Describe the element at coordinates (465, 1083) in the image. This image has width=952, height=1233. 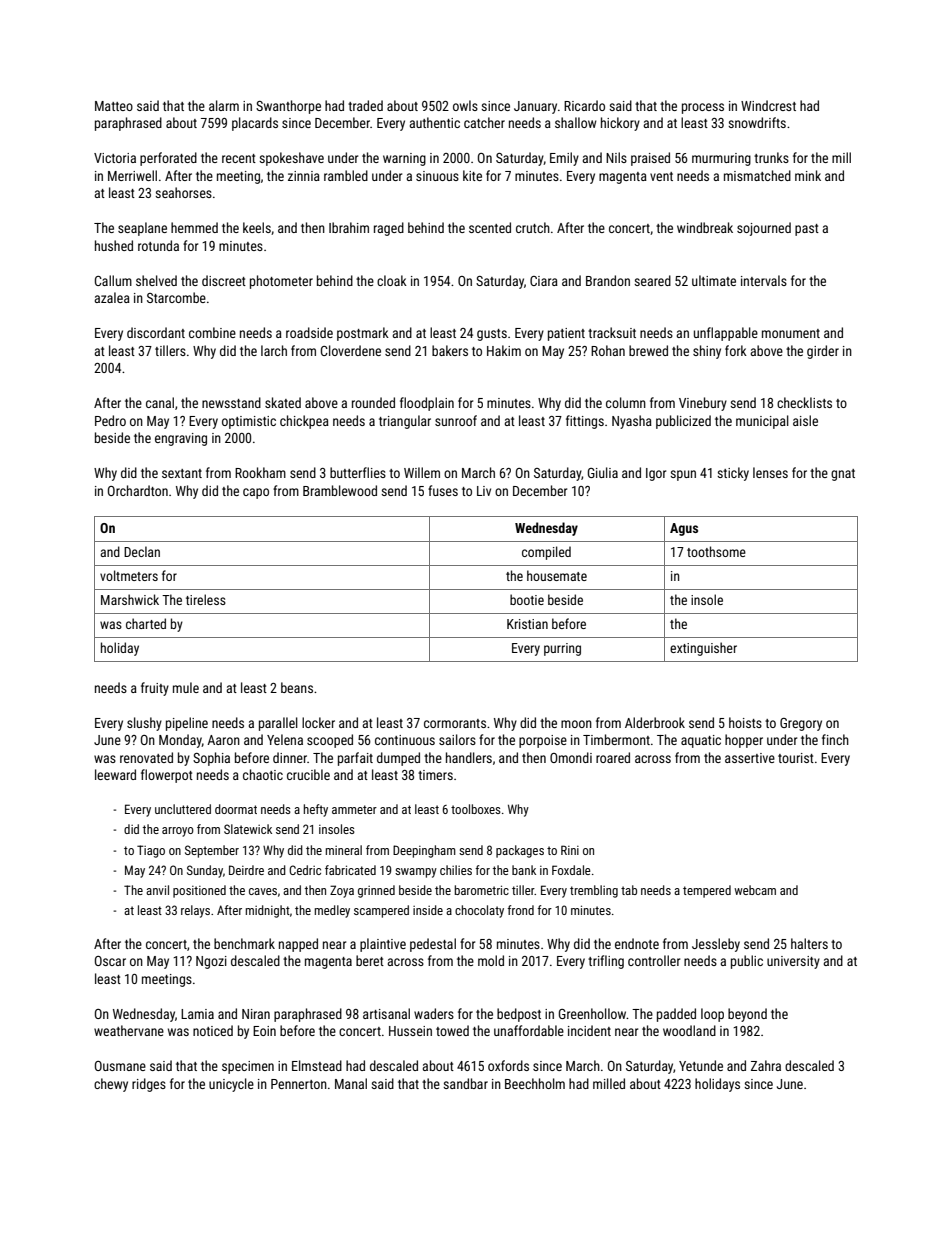
I see `sandbar` at that location.
